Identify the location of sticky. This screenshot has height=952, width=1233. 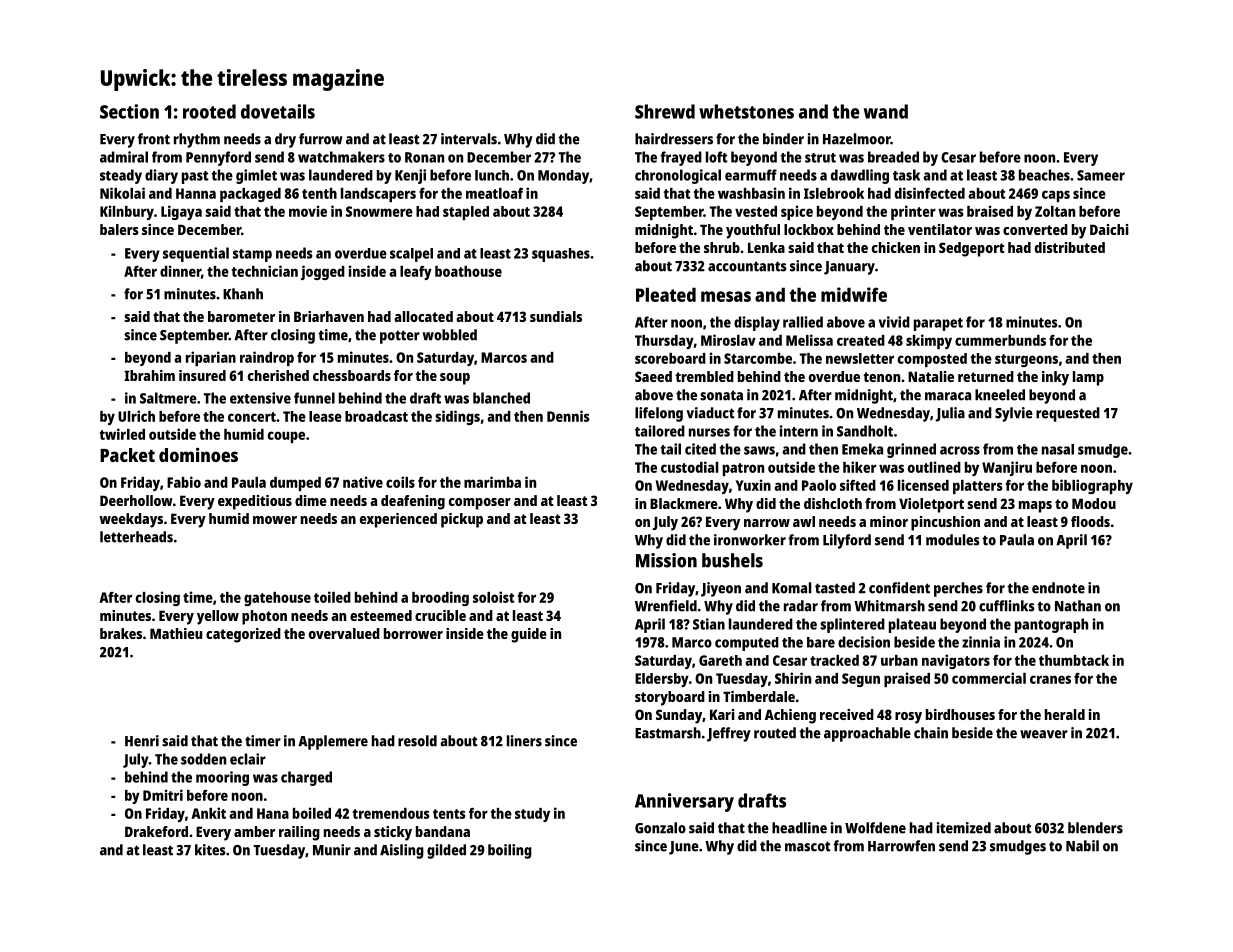
(393, 833).
